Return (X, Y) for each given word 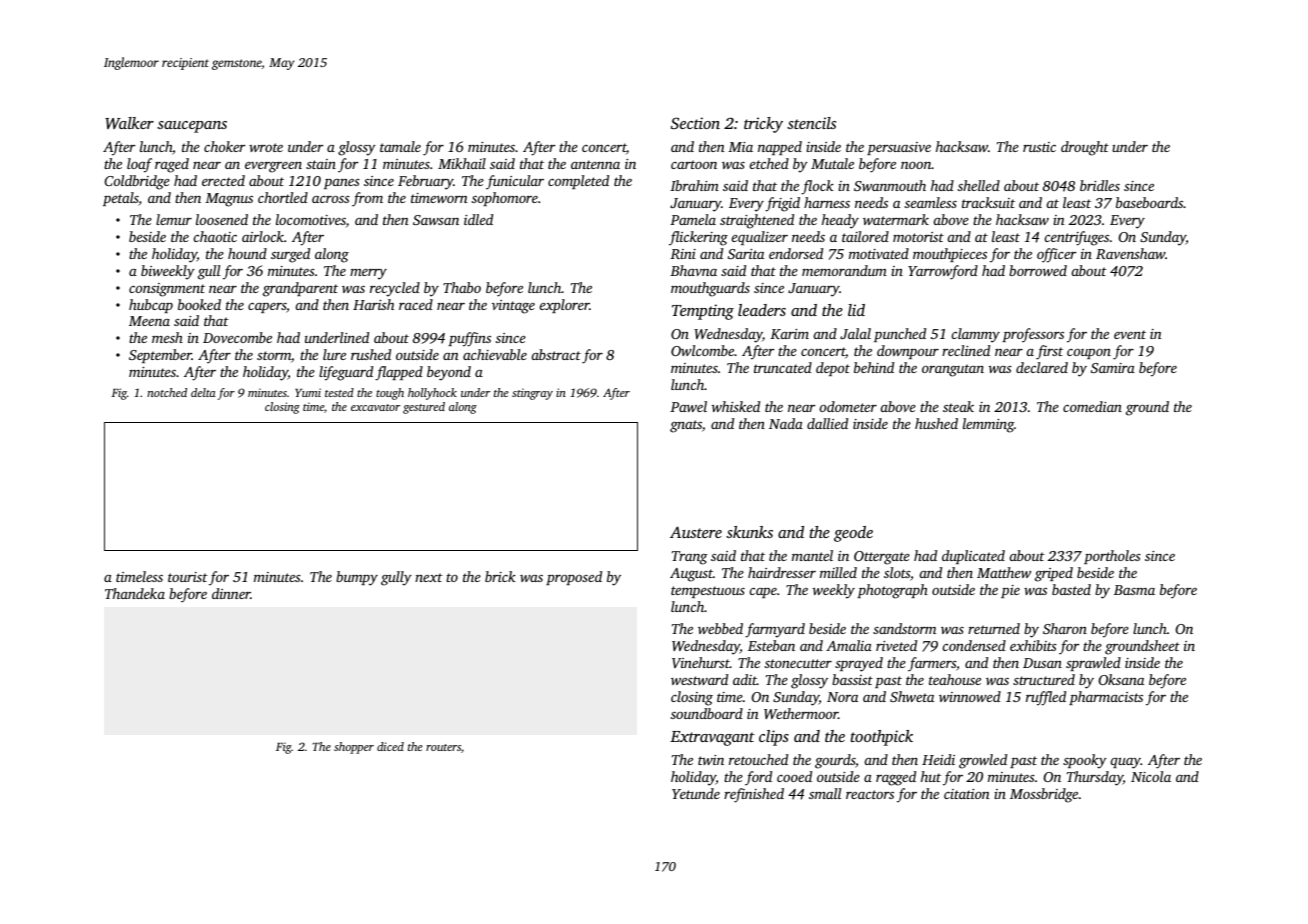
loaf (139, 165)
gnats (686, 426)
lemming (988, 425)
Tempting (703, 312)
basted (1071, 589)
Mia (740, 147)
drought (1085, 148)
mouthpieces (950, 255)
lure (334, 354)
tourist (188, 577)
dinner (231, 593)
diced (390, 746)
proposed (574, 578)
